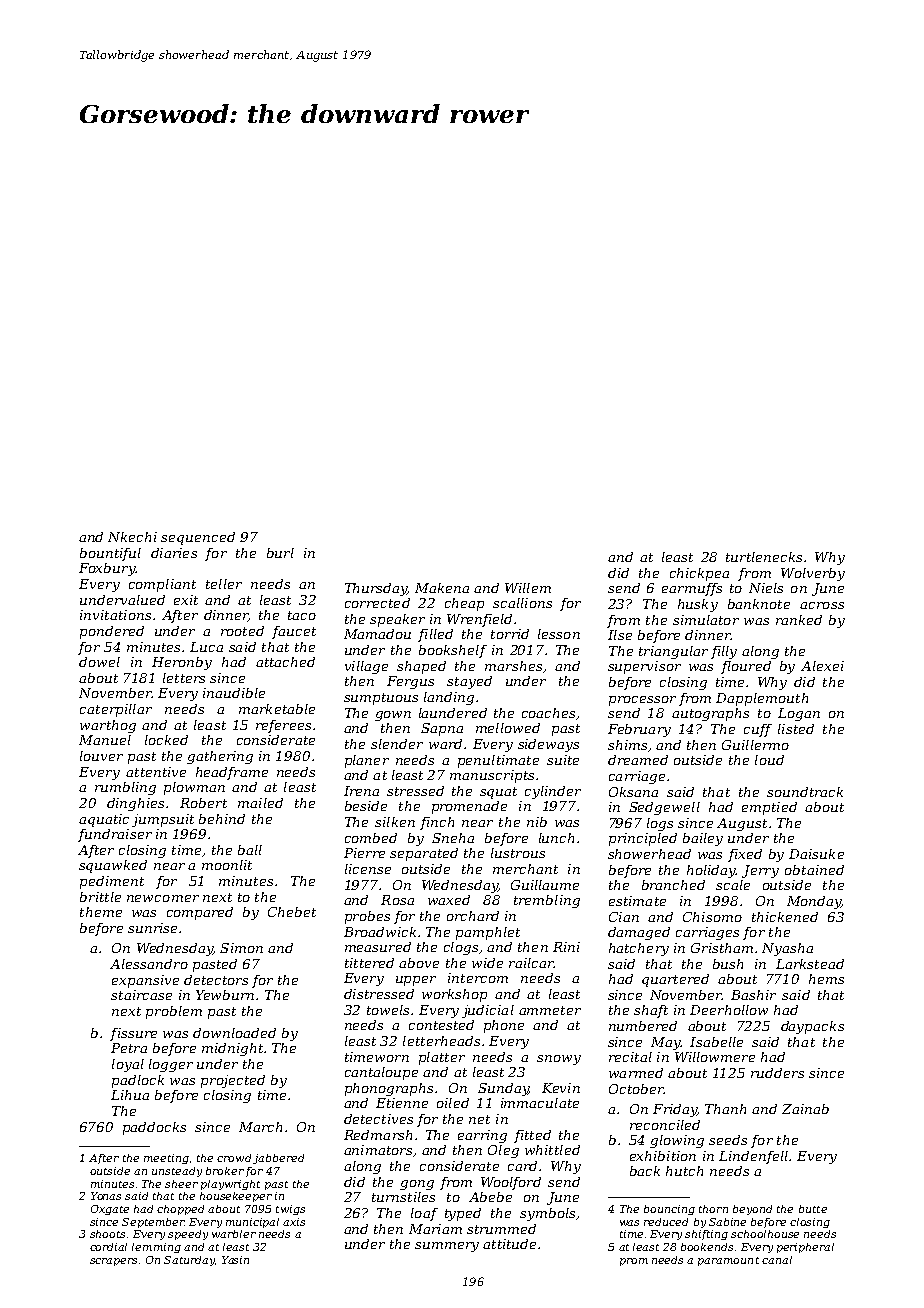  What do you see at coordinates (764, 557) in the page?
I see `turtlenecks` at bounding box center [764, 557].
